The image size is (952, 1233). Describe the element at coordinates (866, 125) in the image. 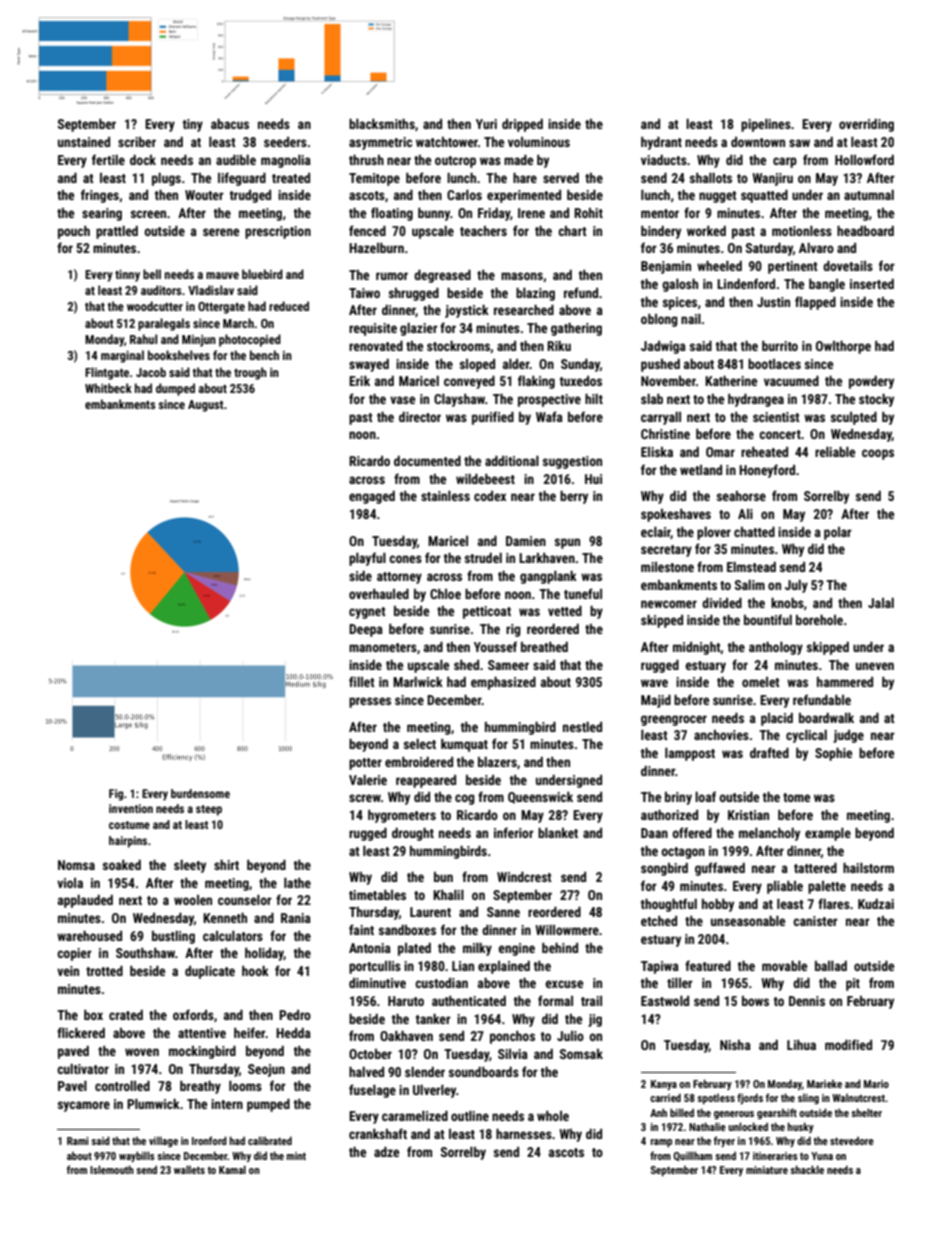

I see `overriding` at that location.
